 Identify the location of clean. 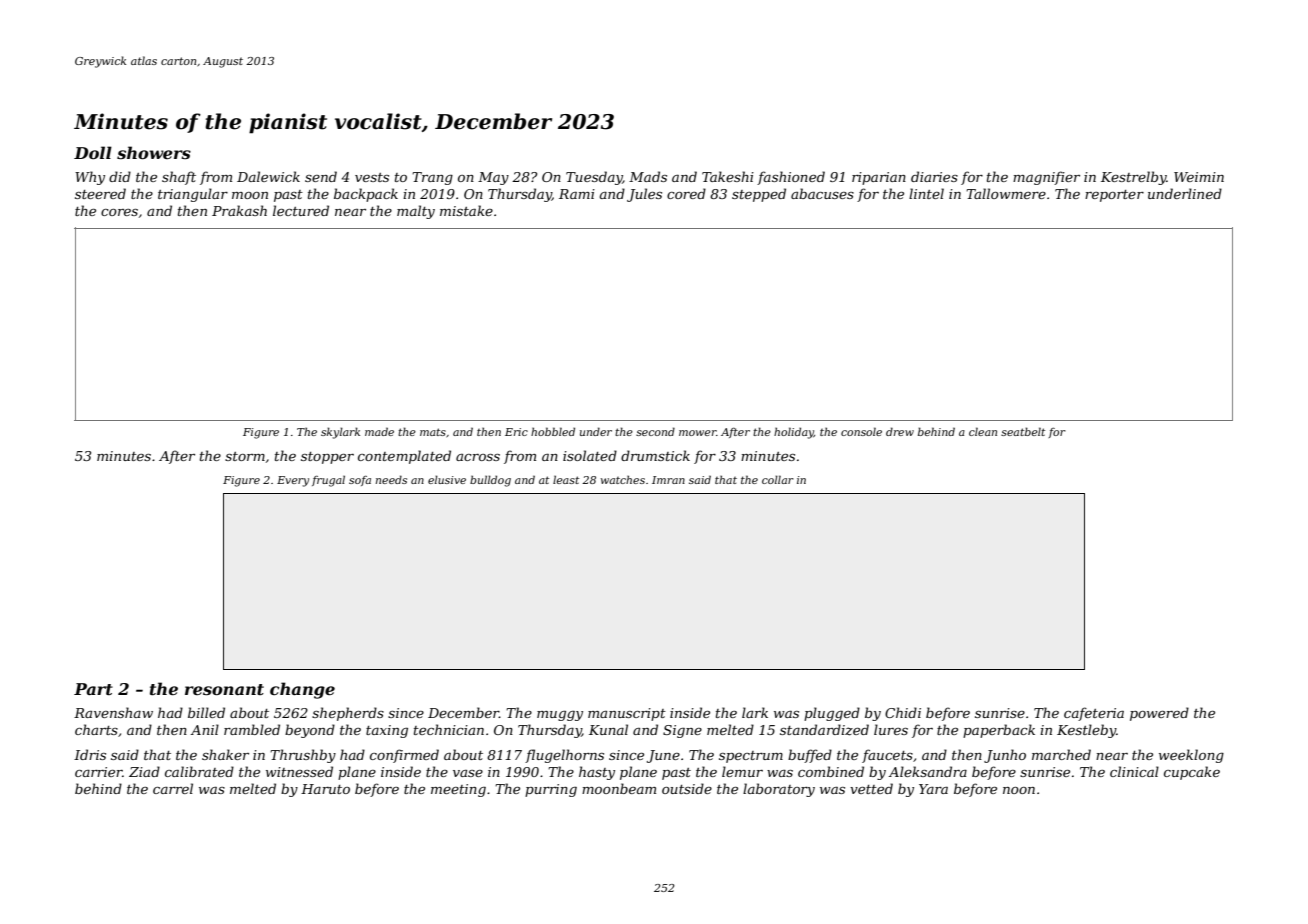
(983, 431).
